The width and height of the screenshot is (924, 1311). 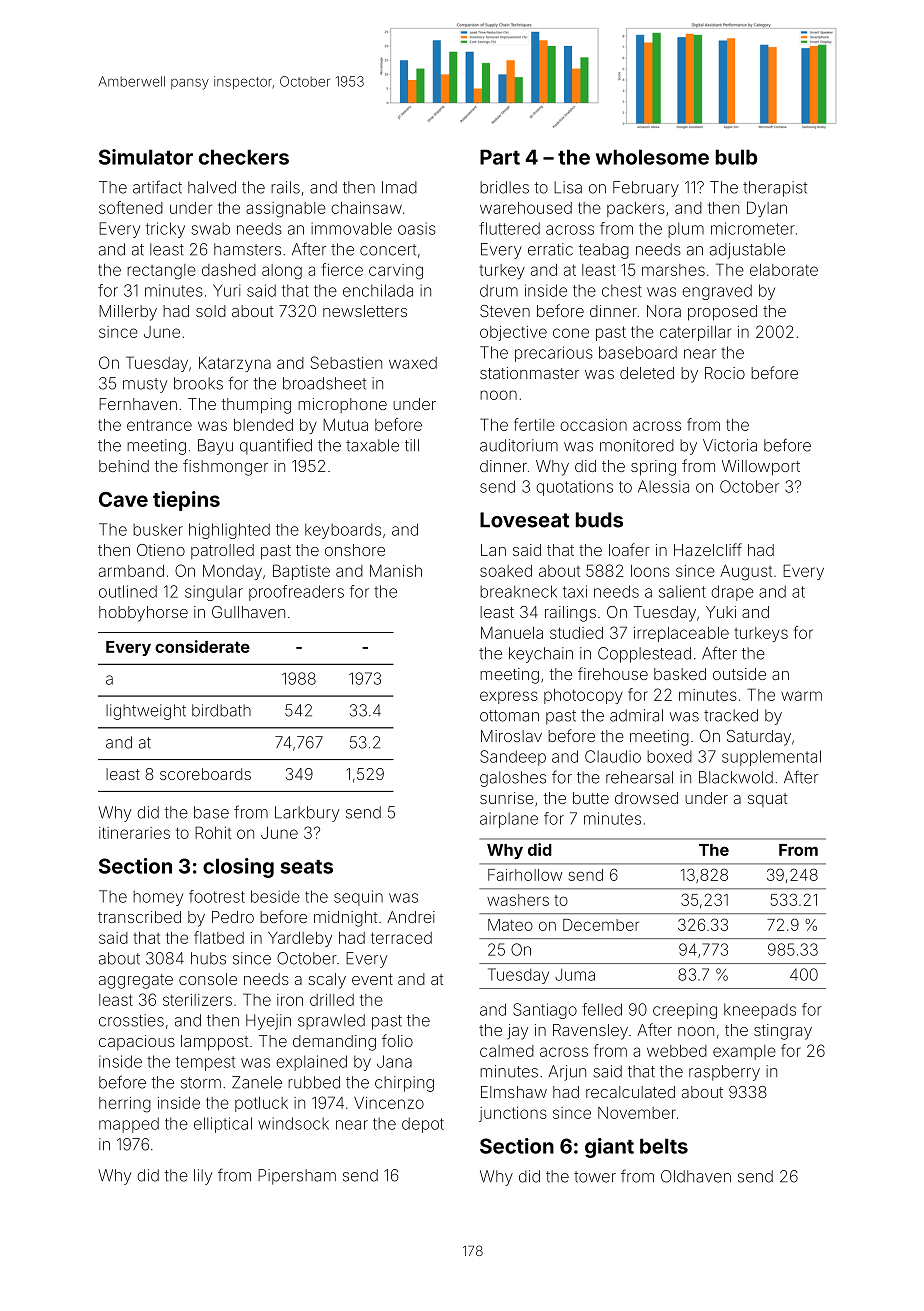 What do you see at coordinates (500, 157) in the screenshot?
I see `Part` at bounding box center [500, 157].
